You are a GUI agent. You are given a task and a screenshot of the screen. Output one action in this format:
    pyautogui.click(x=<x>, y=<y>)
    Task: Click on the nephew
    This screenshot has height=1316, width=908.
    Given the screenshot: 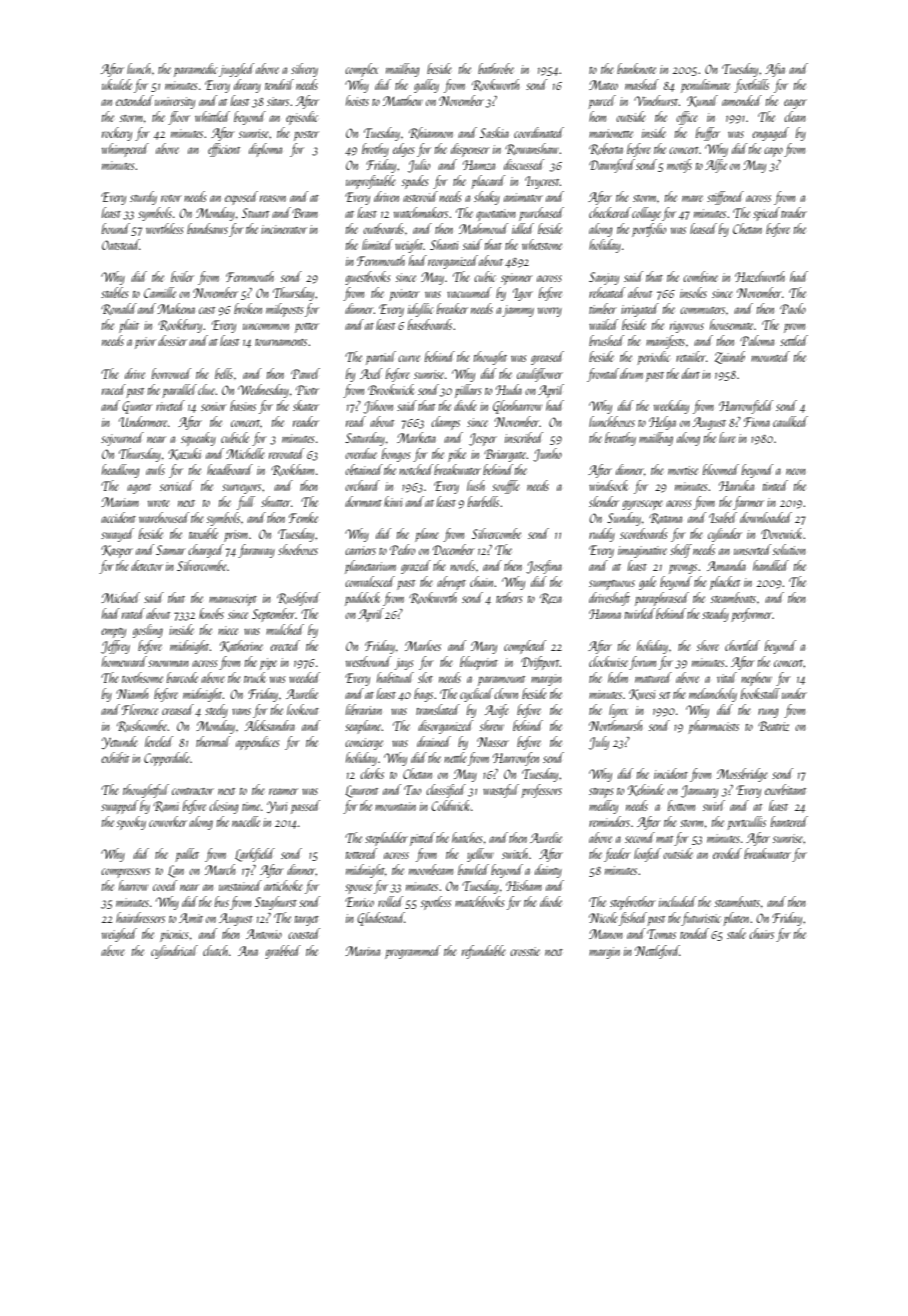 What is the action you would take?
    pyautogui.click(x=756, y=679)
